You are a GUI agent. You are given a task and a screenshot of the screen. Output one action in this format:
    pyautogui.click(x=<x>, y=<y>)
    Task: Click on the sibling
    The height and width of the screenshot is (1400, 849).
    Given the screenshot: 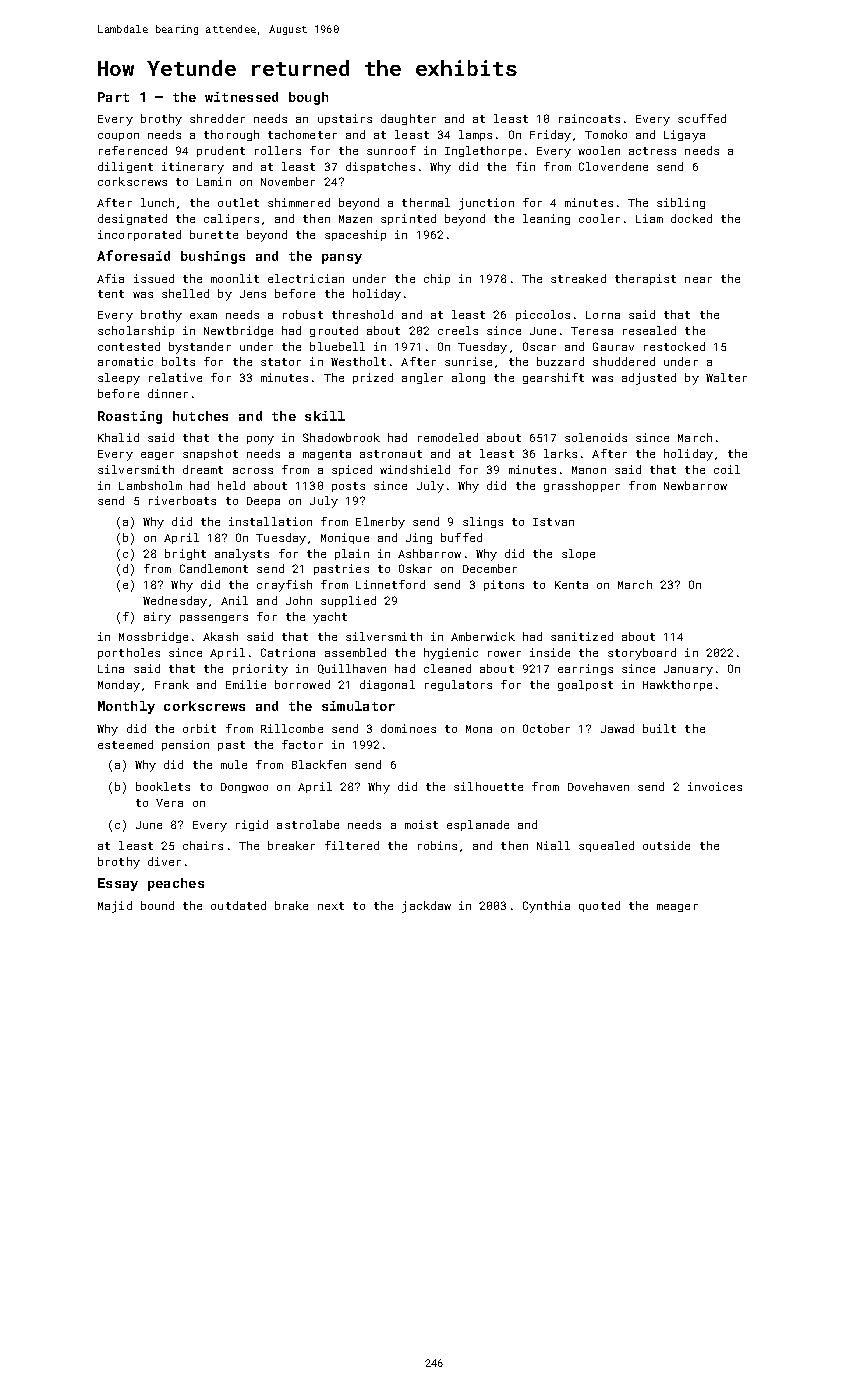 What is the action you would take?
    pyautogui.click(x=681, y=203)
